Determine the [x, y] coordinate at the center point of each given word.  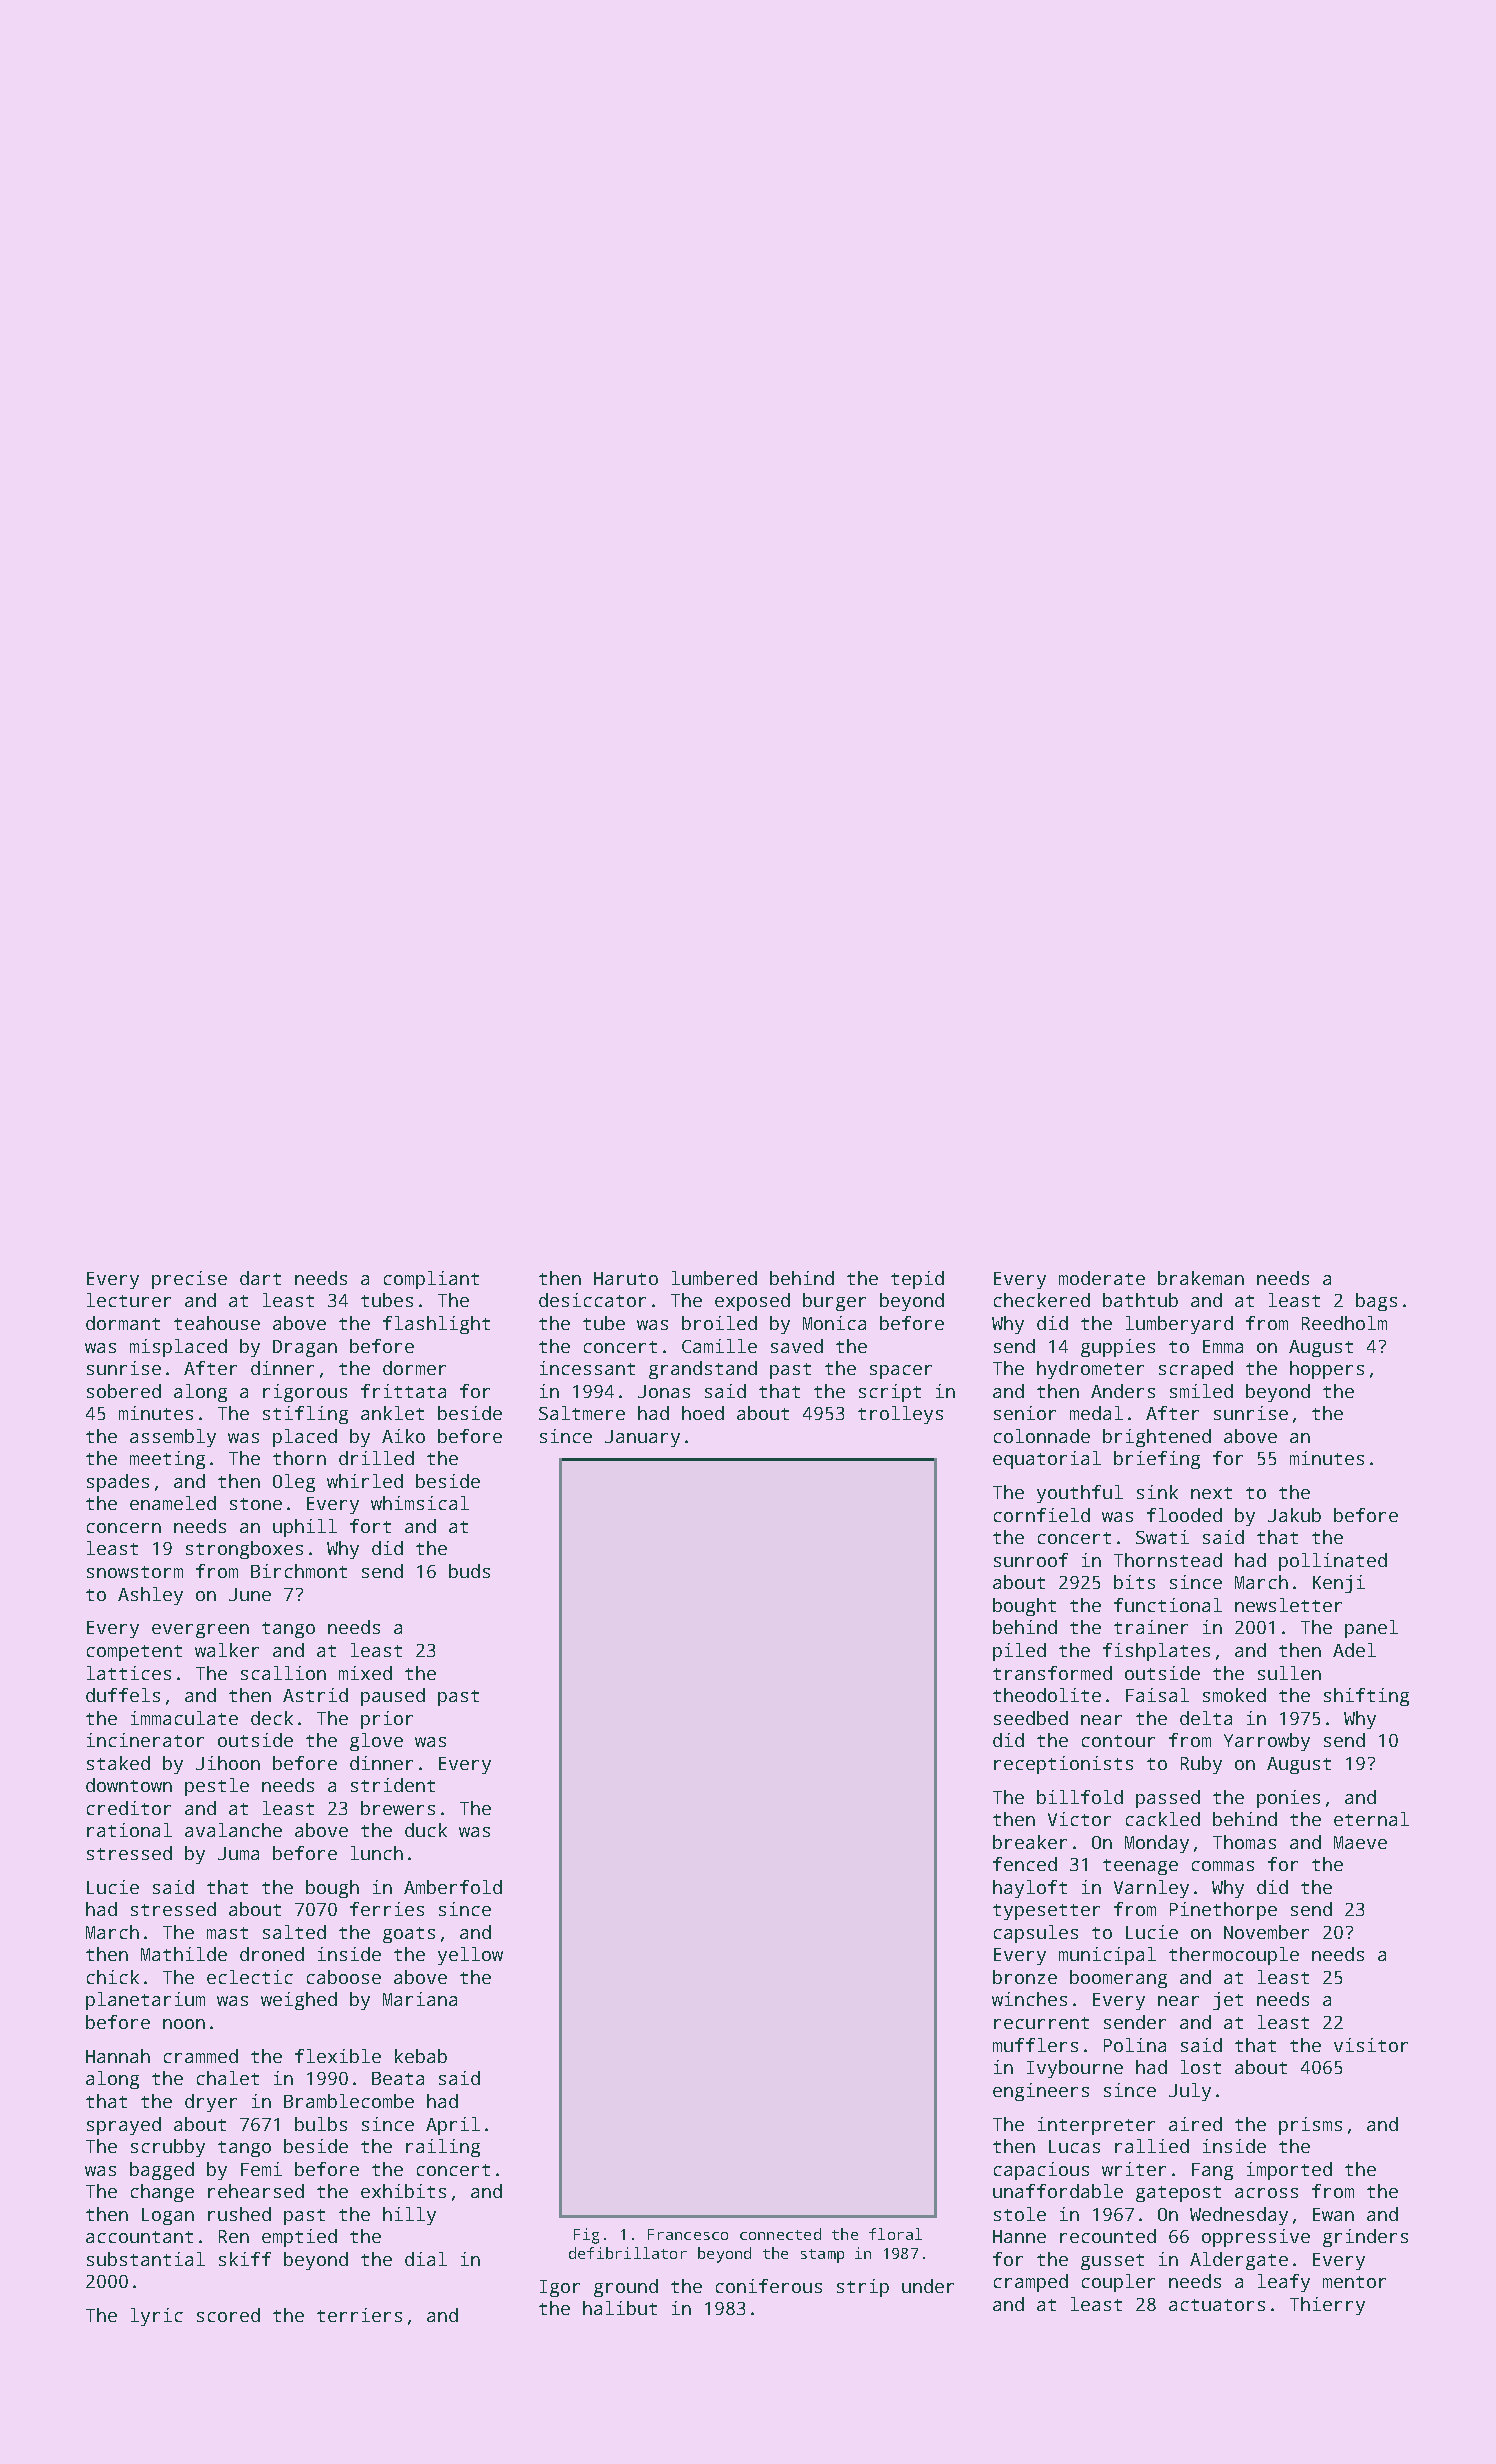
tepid [917, 1280]
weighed [299, 2001]
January [642, 1438]
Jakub [1294, 1515]
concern [124, 1528]
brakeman [1201, 1278]
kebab [421, 2056]
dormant [123, 1323]
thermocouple [1234, 1956]
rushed [239, 2214]
